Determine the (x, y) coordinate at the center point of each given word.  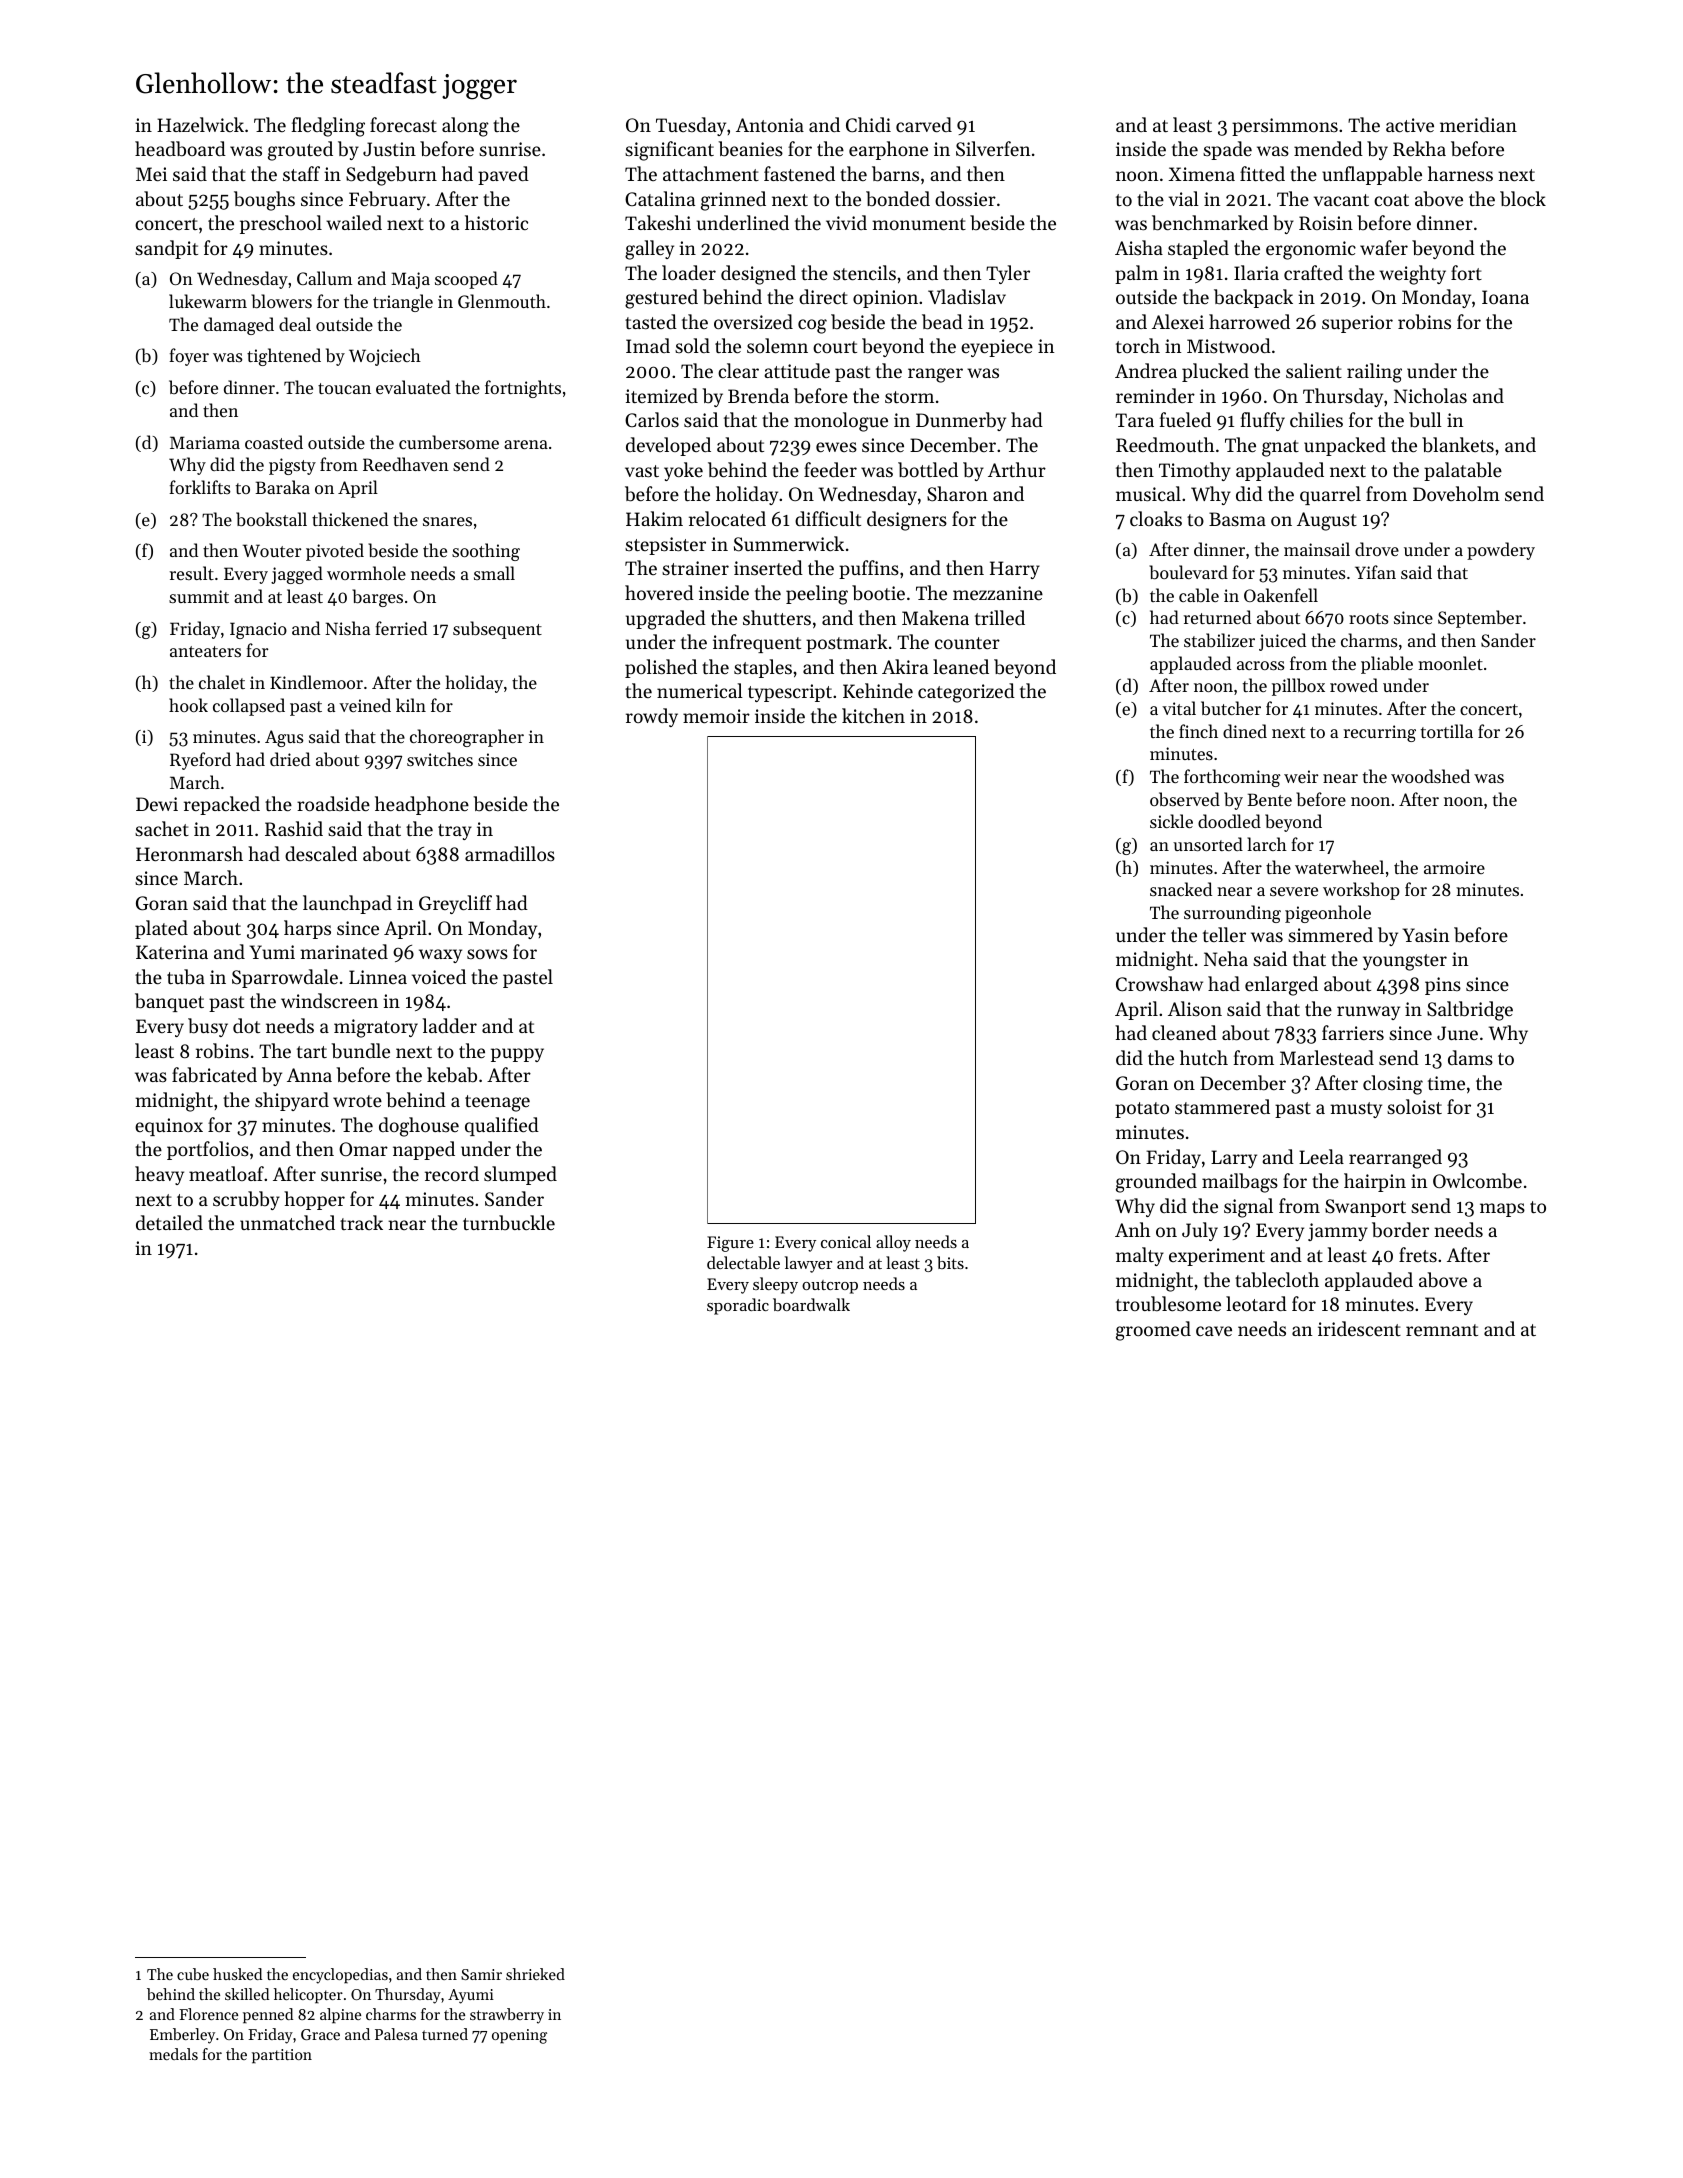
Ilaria (1256, 272)
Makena (935, 617)
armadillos (510, 853)
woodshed (1430, 776)
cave (1214, 1331)
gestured (661, 299)
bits (950, 1262)
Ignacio (258, 630)
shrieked (535, 1974)
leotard (1256, 1303)
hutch (1204, 1057)
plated (161, 929)
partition (282, 2056)
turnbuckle (509, 1222)
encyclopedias (340, 1976)
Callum (324, 278)
